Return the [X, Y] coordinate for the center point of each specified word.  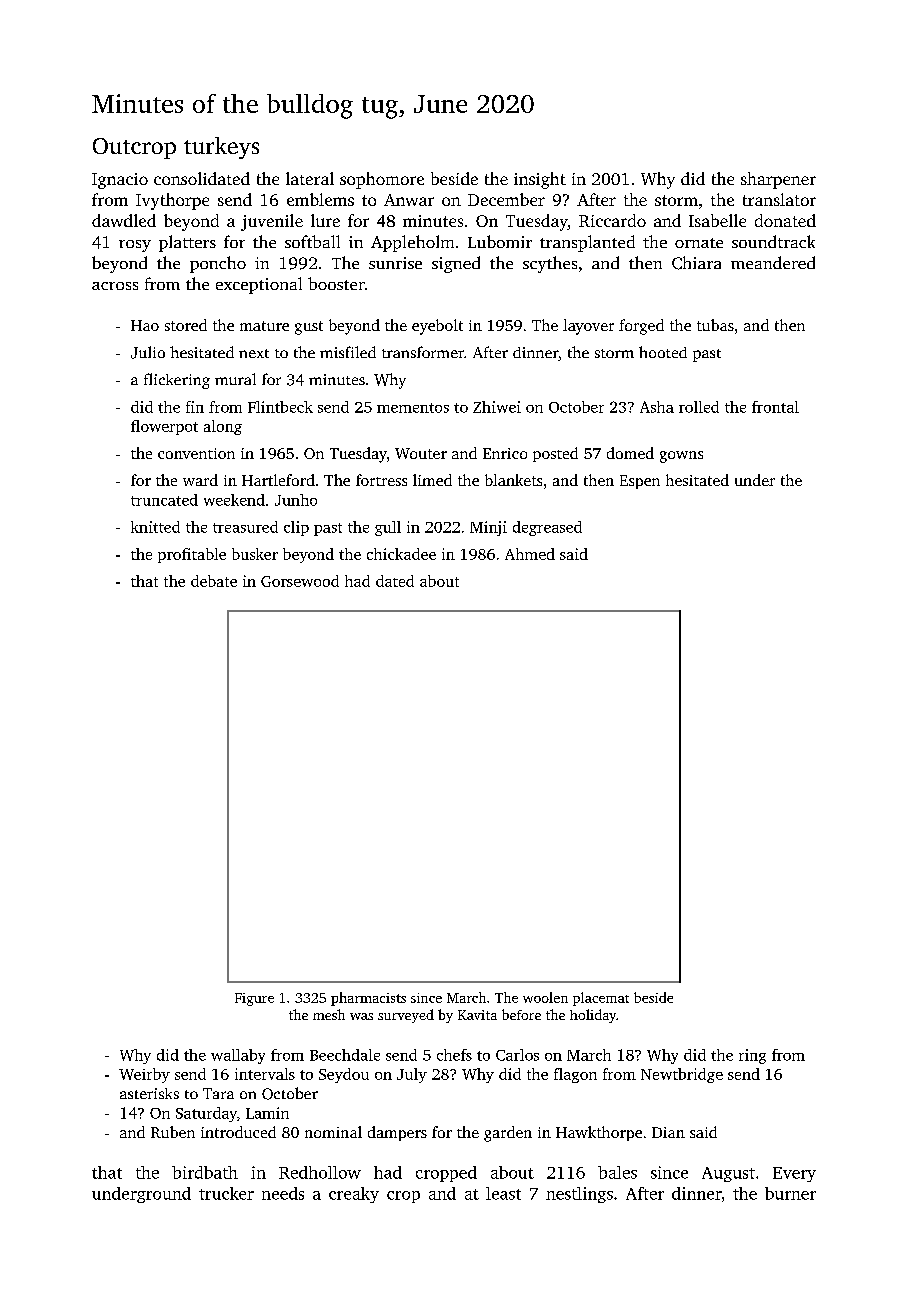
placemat [601, 999]
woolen [545, 997]
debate [214, 581]
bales [617, 1172]
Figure [254, 999]
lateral [310, 178]
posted [555, 454]
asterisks [149, 1093]
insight [540, 180]
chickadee [401, 554]
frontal [775, 407]
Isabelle [717, 220]
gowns [681, 457]
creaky [354, 1195]
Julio [148, 352]
